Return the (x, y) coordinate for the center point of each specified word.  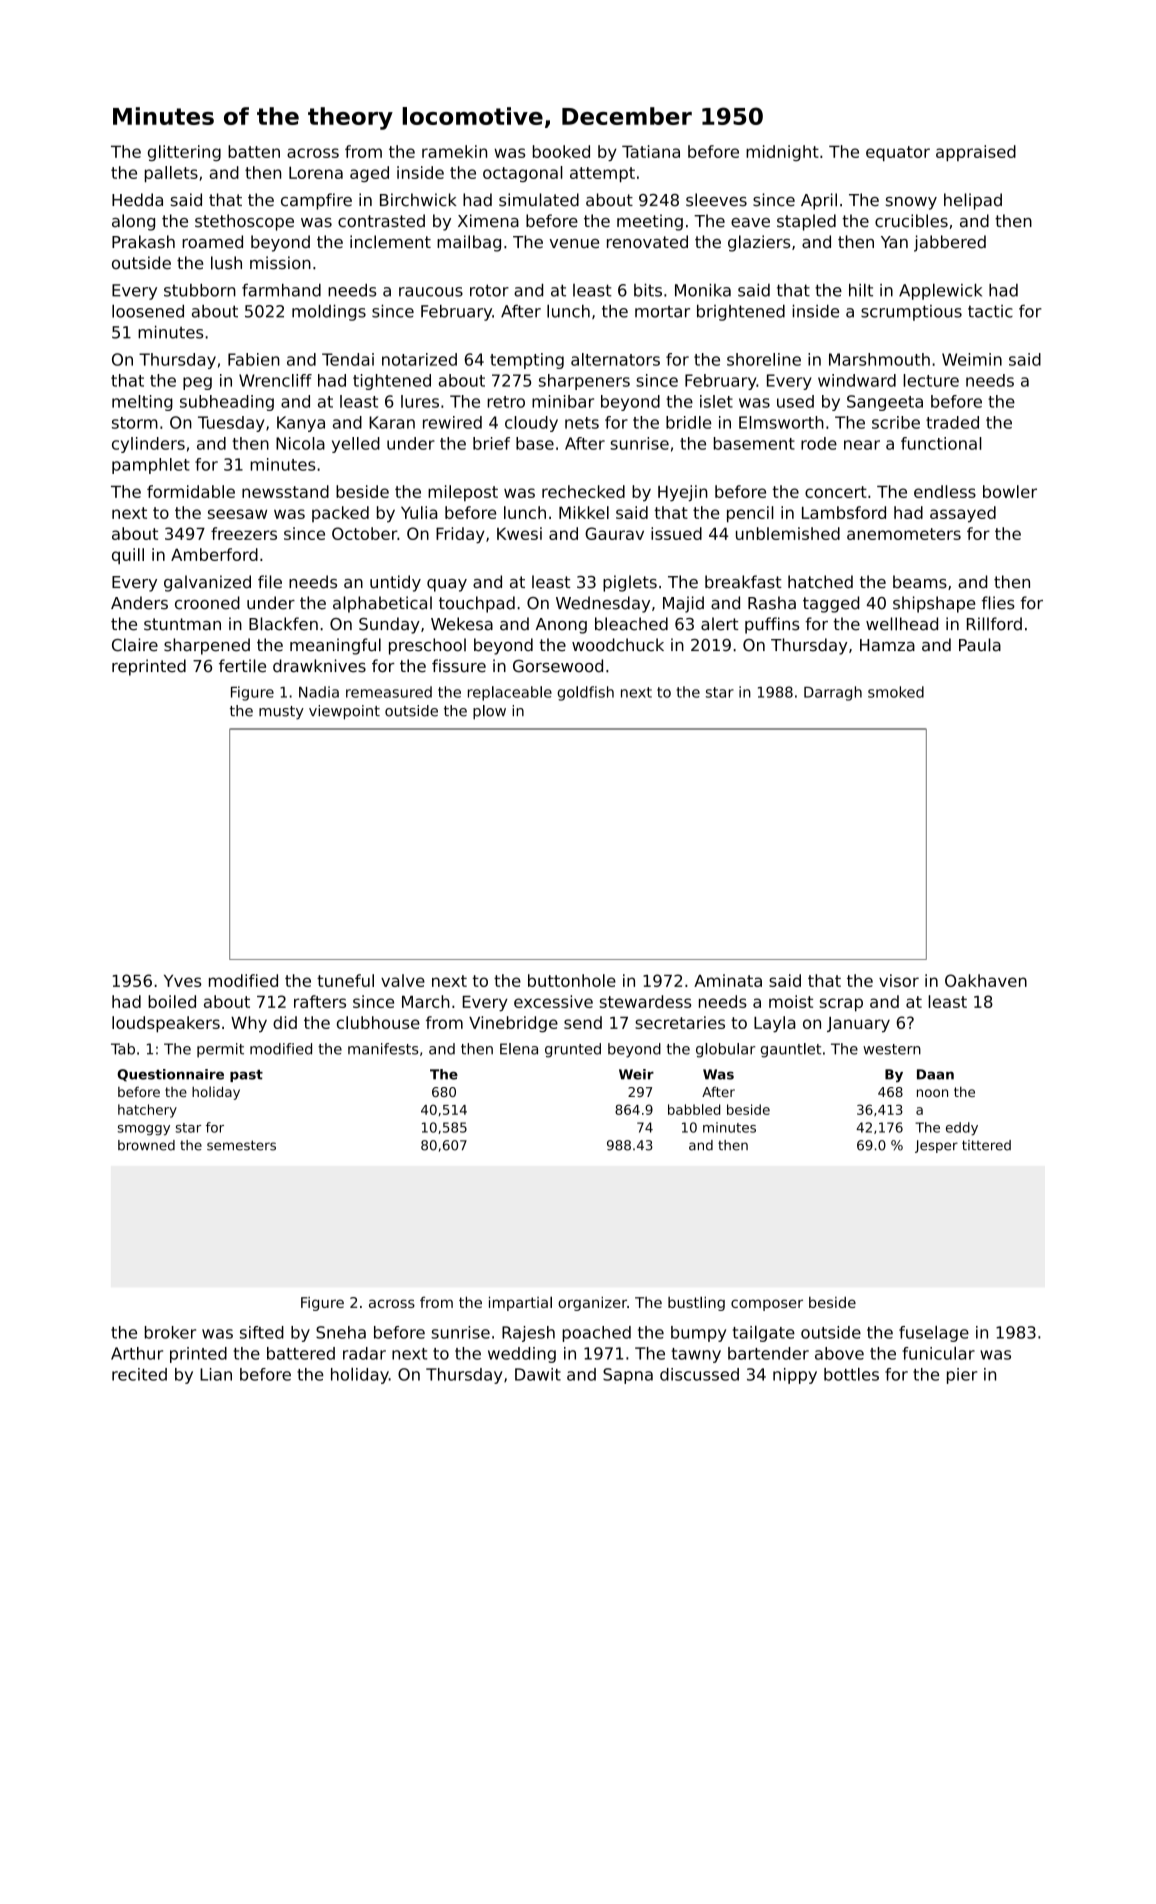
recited (139, 1374)
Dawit (538, 1374)
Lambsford (844, 512)
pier (962, 1376)
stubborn (200, 290)
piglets (630, 583)
